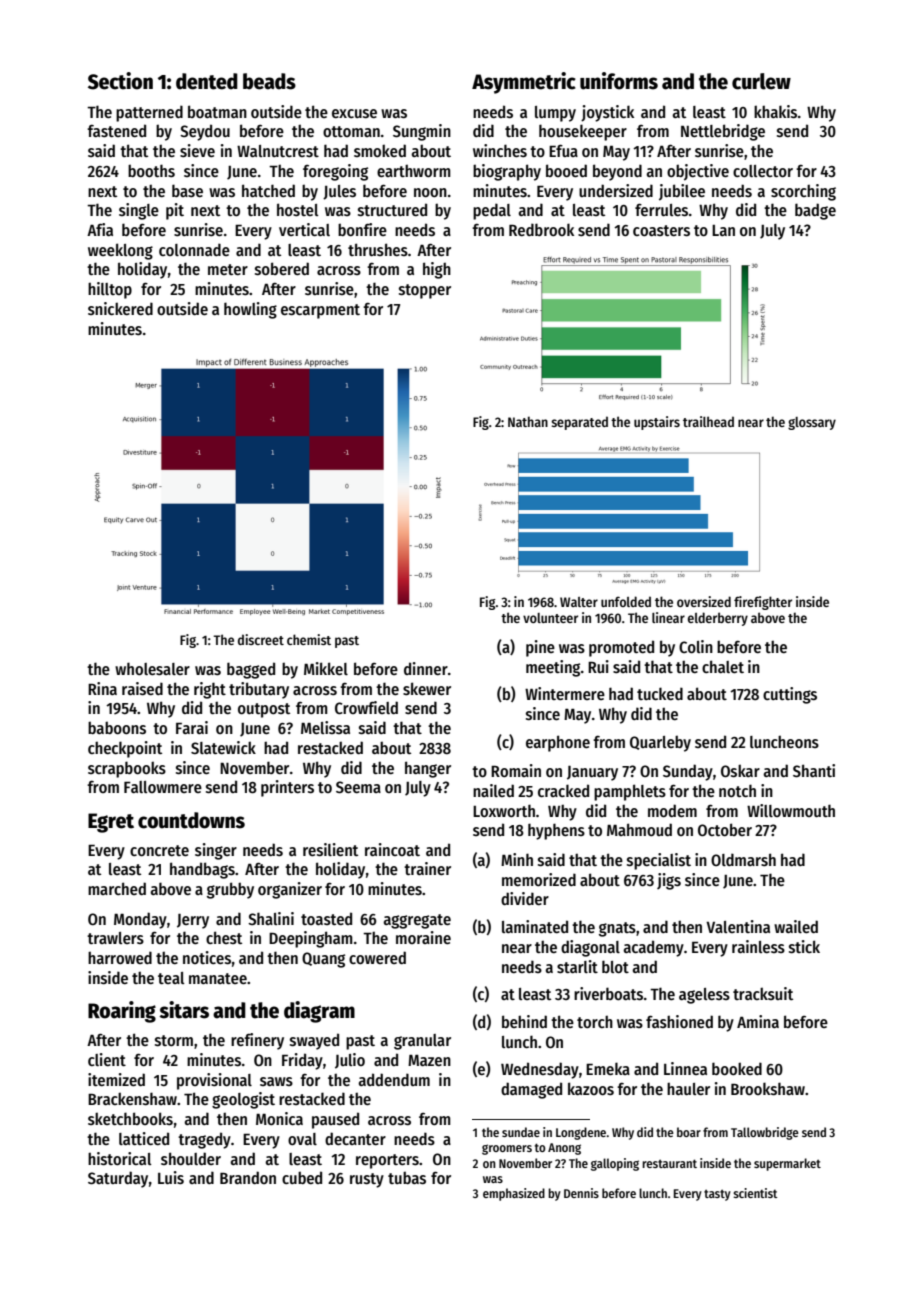  I want to click on scrapbooks, so click(127, 769).
